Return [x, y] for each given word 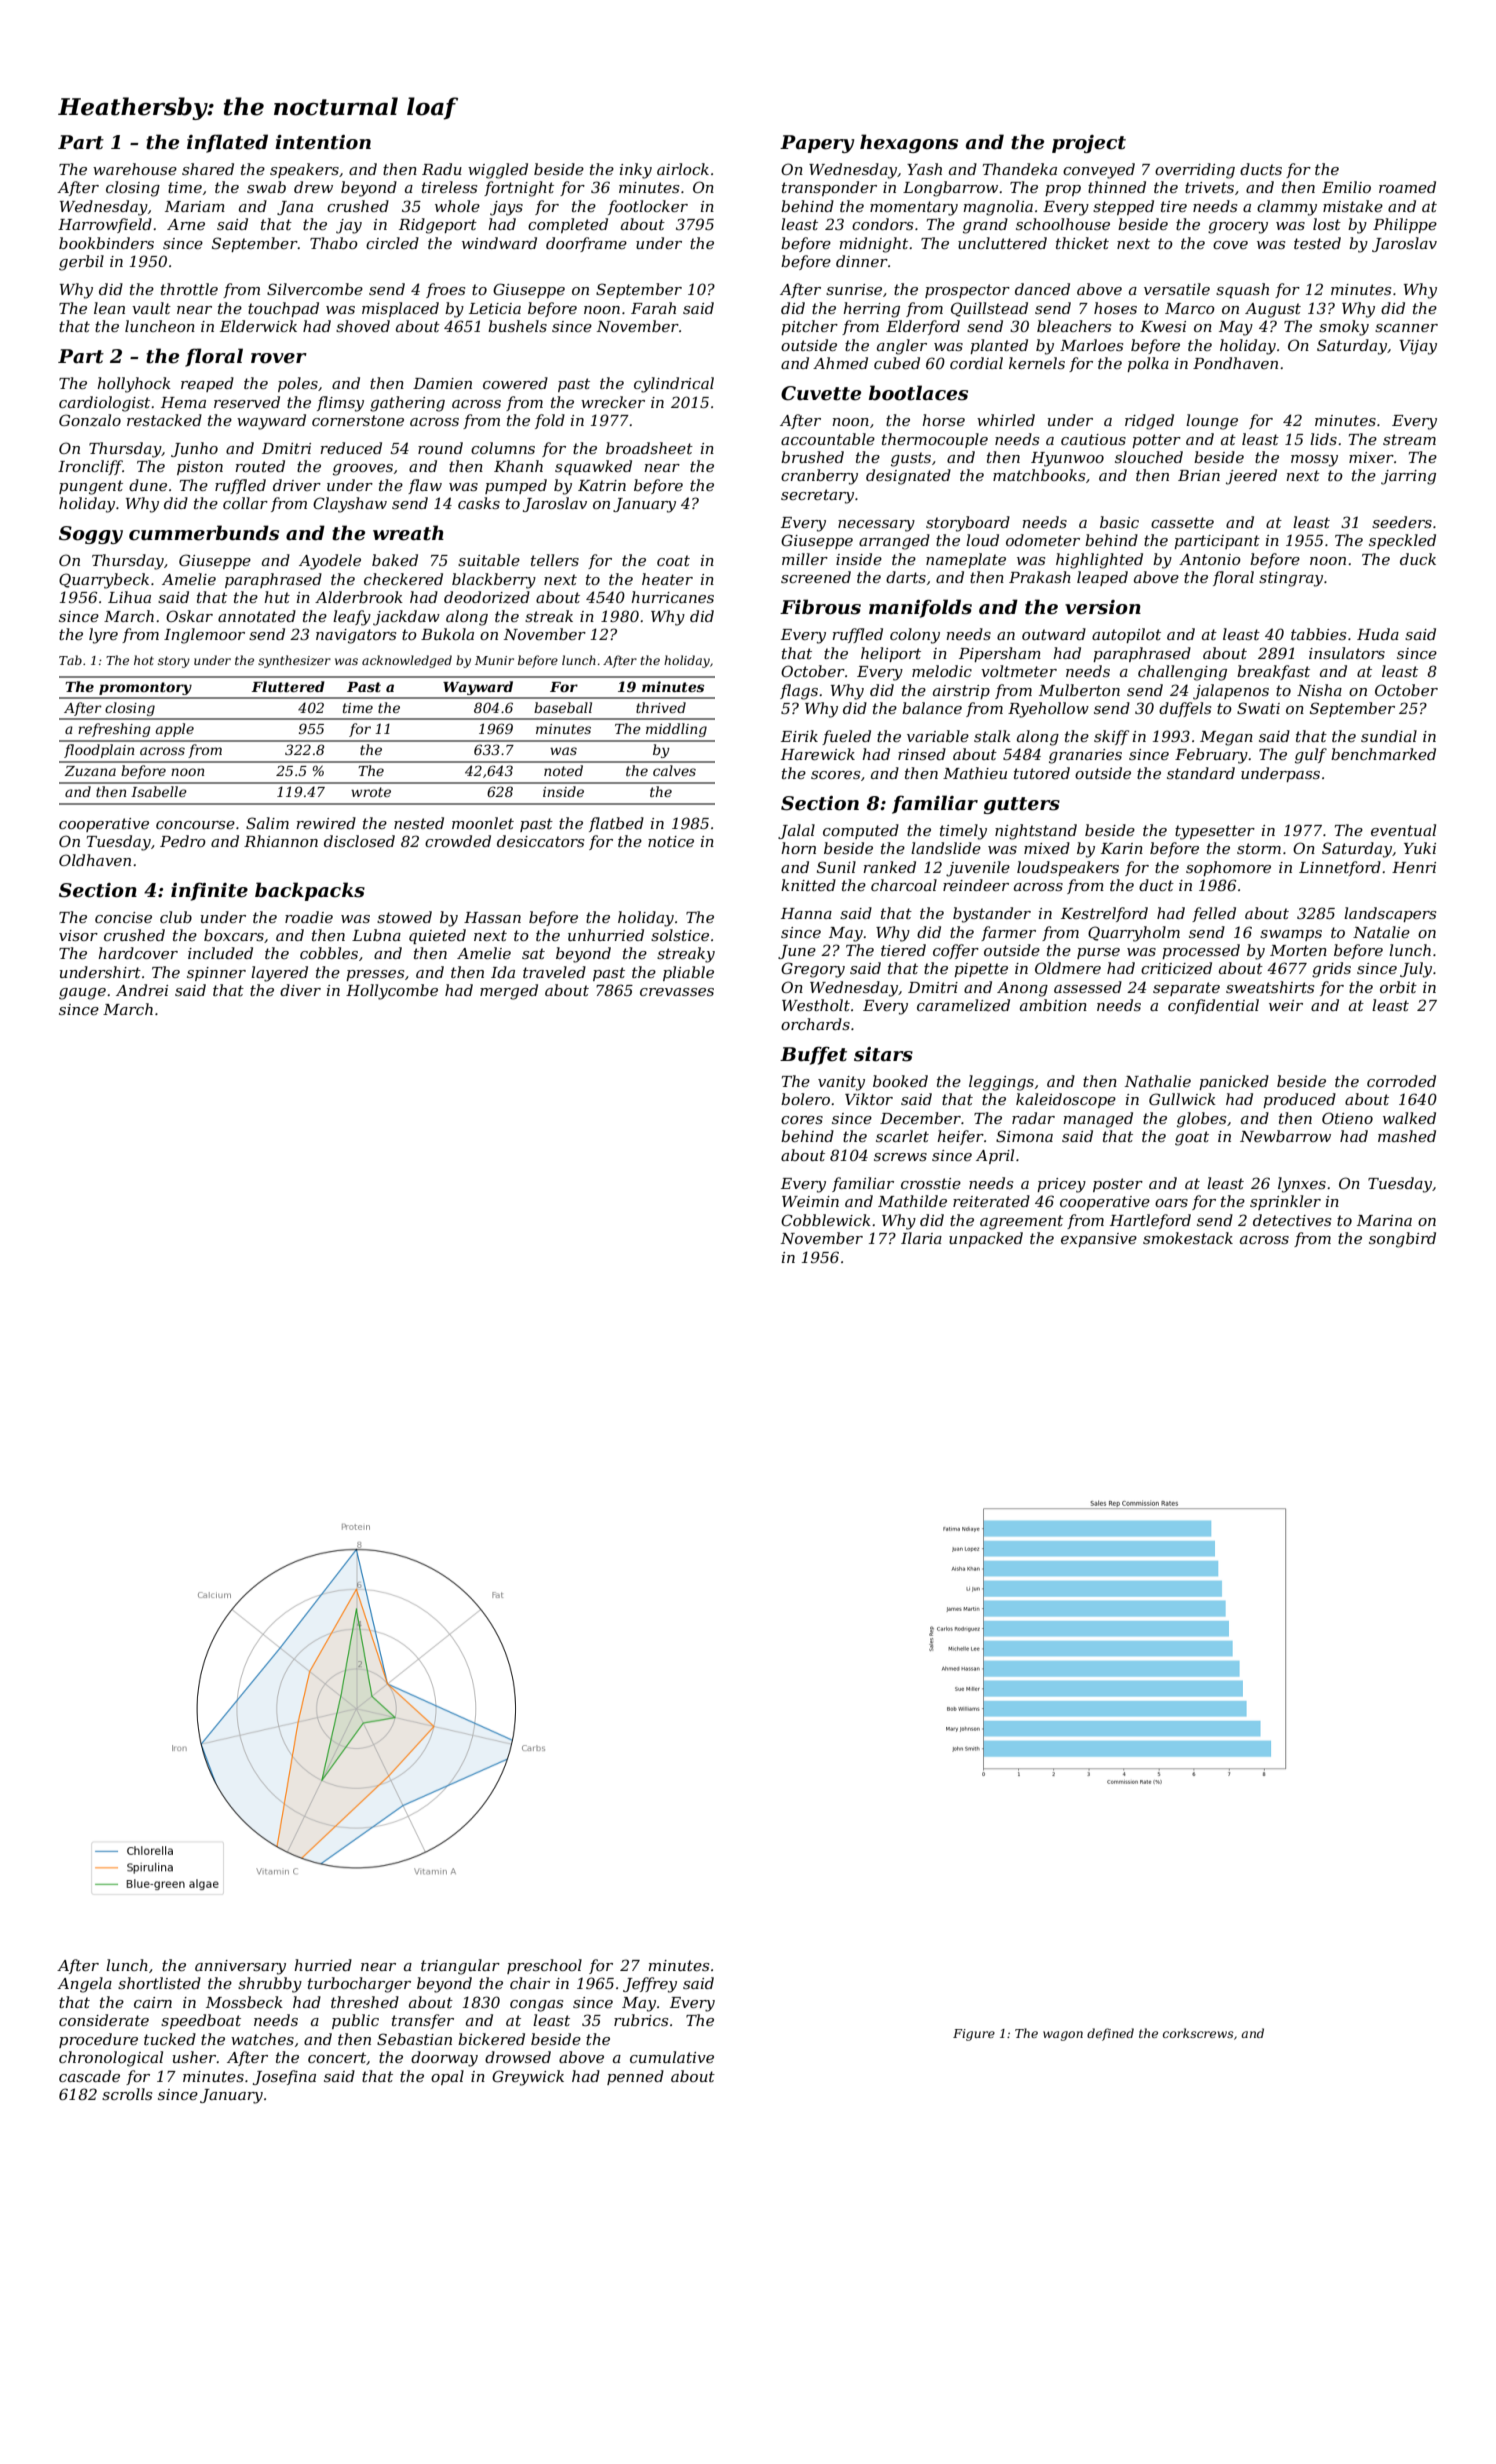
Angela [84, 1985]
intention [323, 142]
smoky [1344, 328]
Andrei [142, 990]
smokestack [1188, 1238]
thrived [661, 707]
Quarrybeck [104, 581]
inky [636, 171]
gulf [1311, 756]
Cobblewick [826, 1220]
